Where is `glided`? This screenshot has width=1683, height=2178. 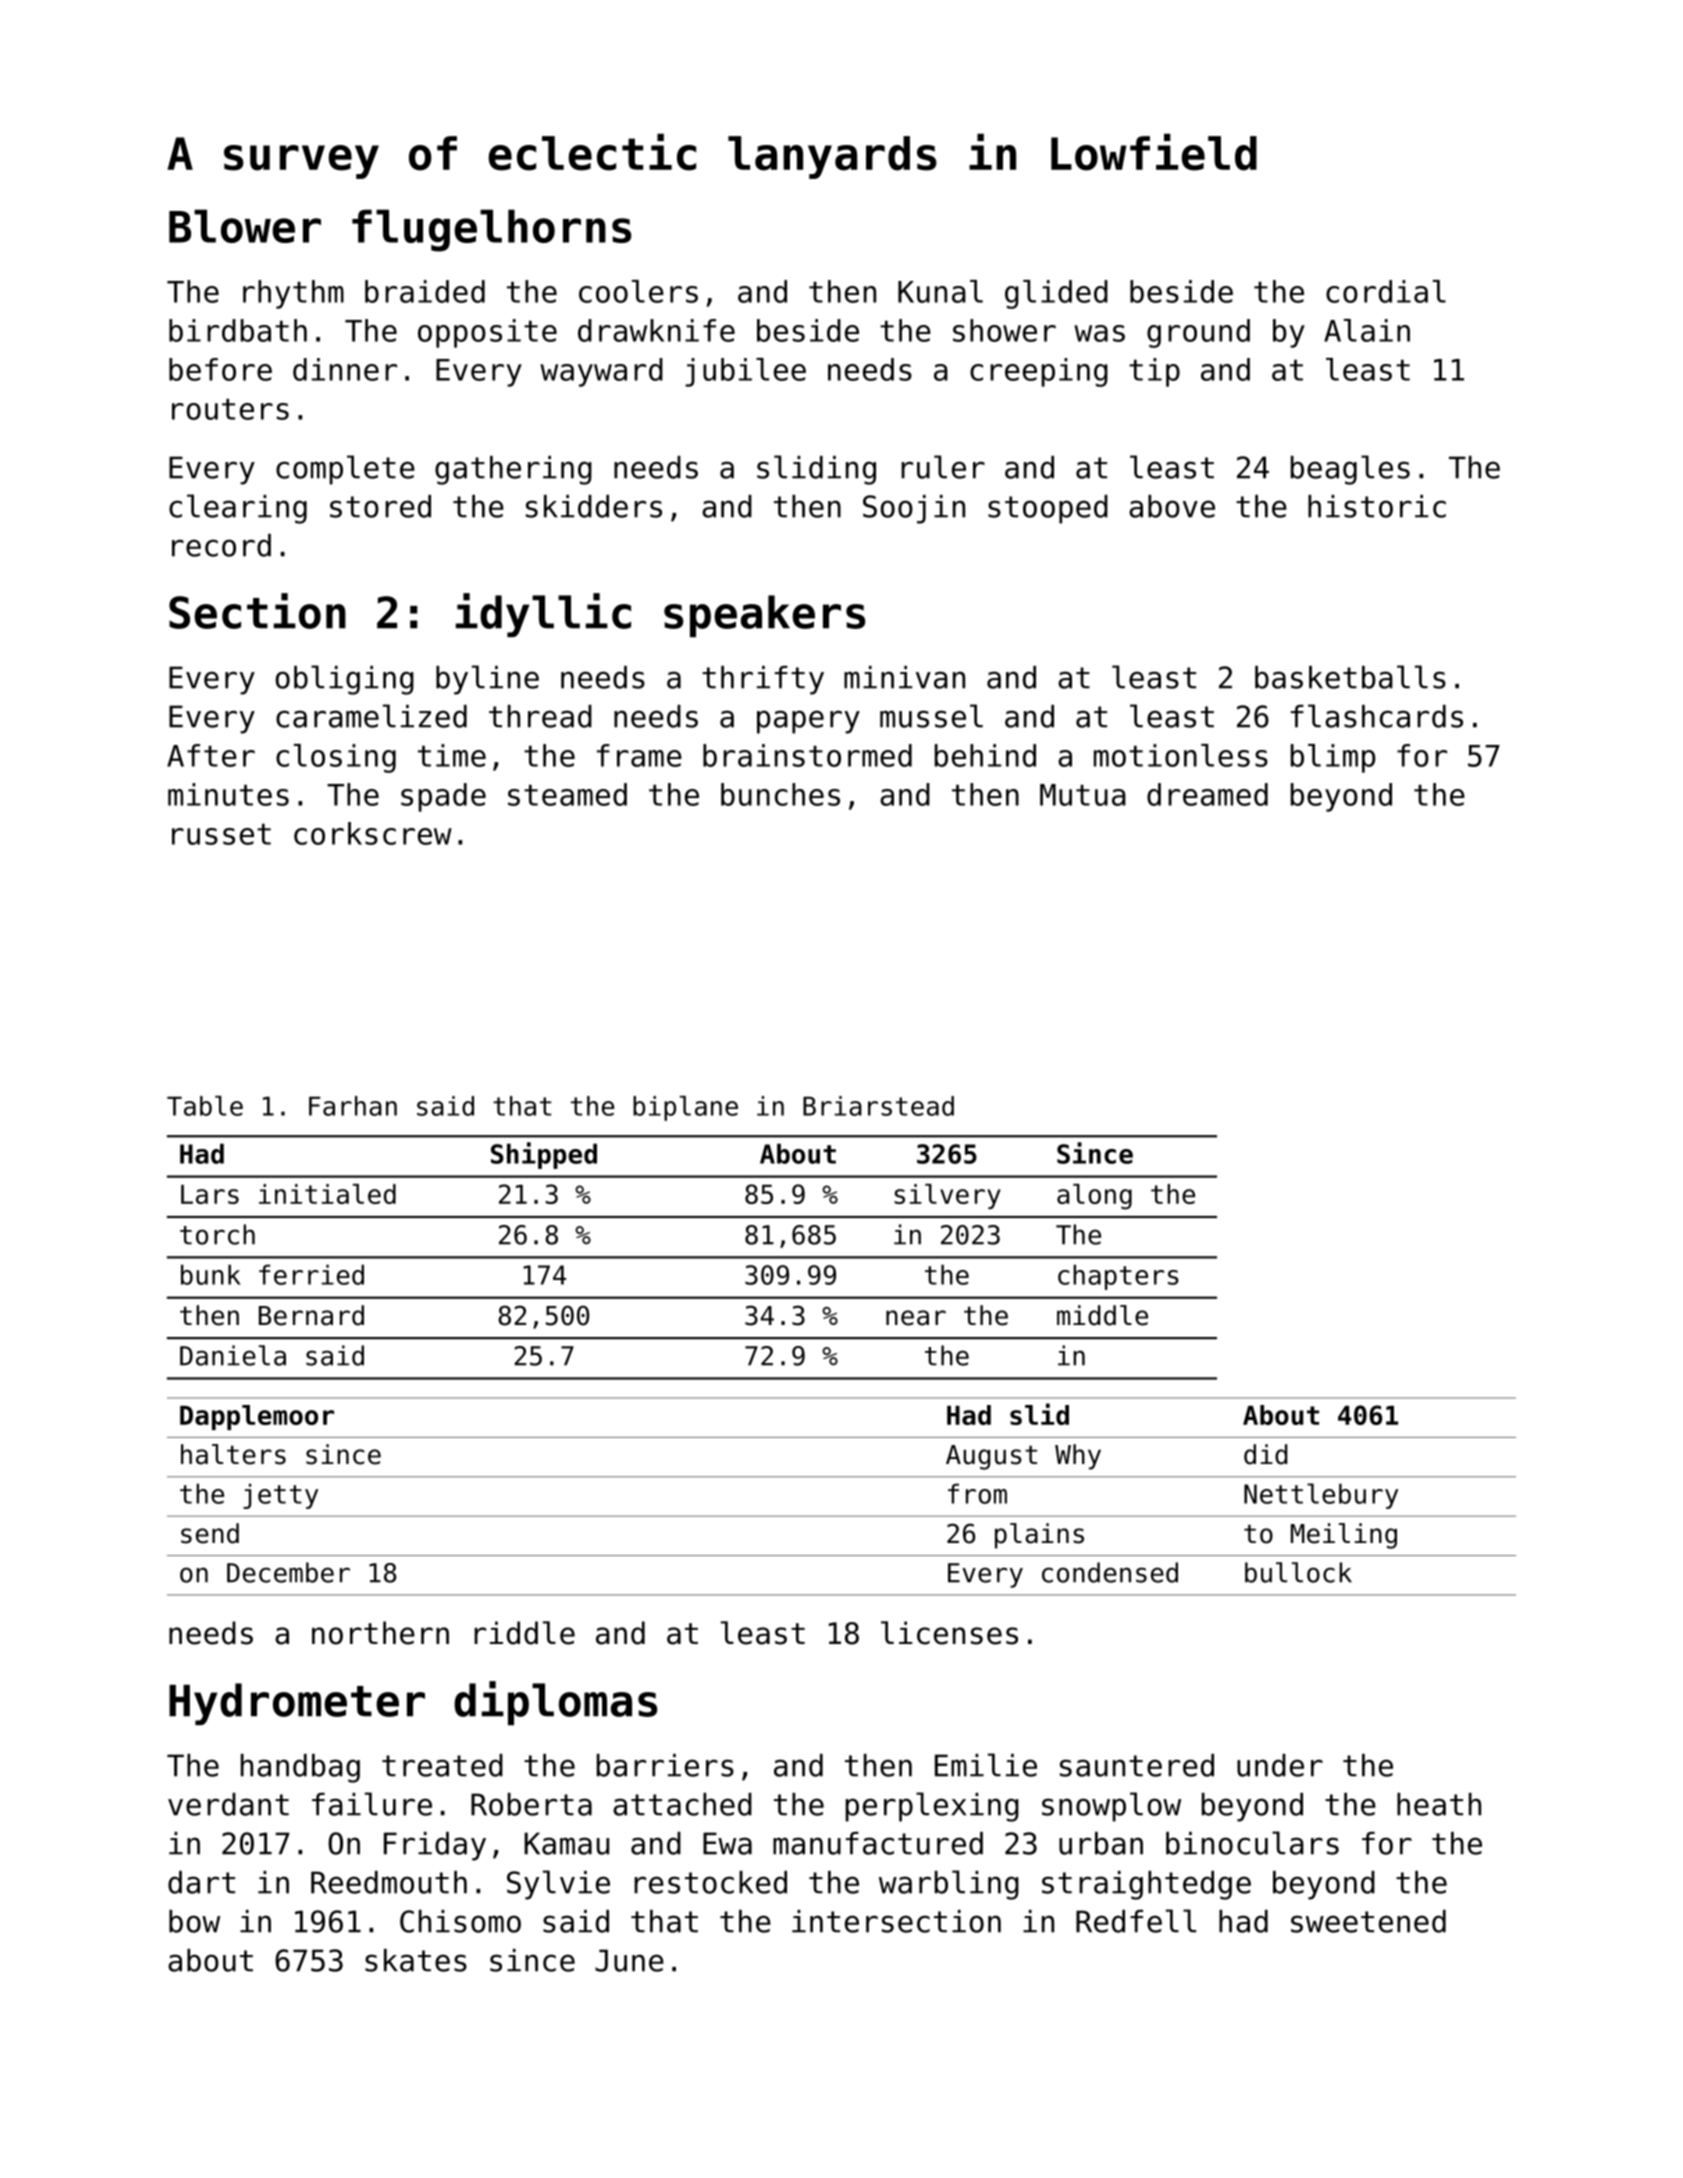
glided is located at coordinates (1056, 294).
